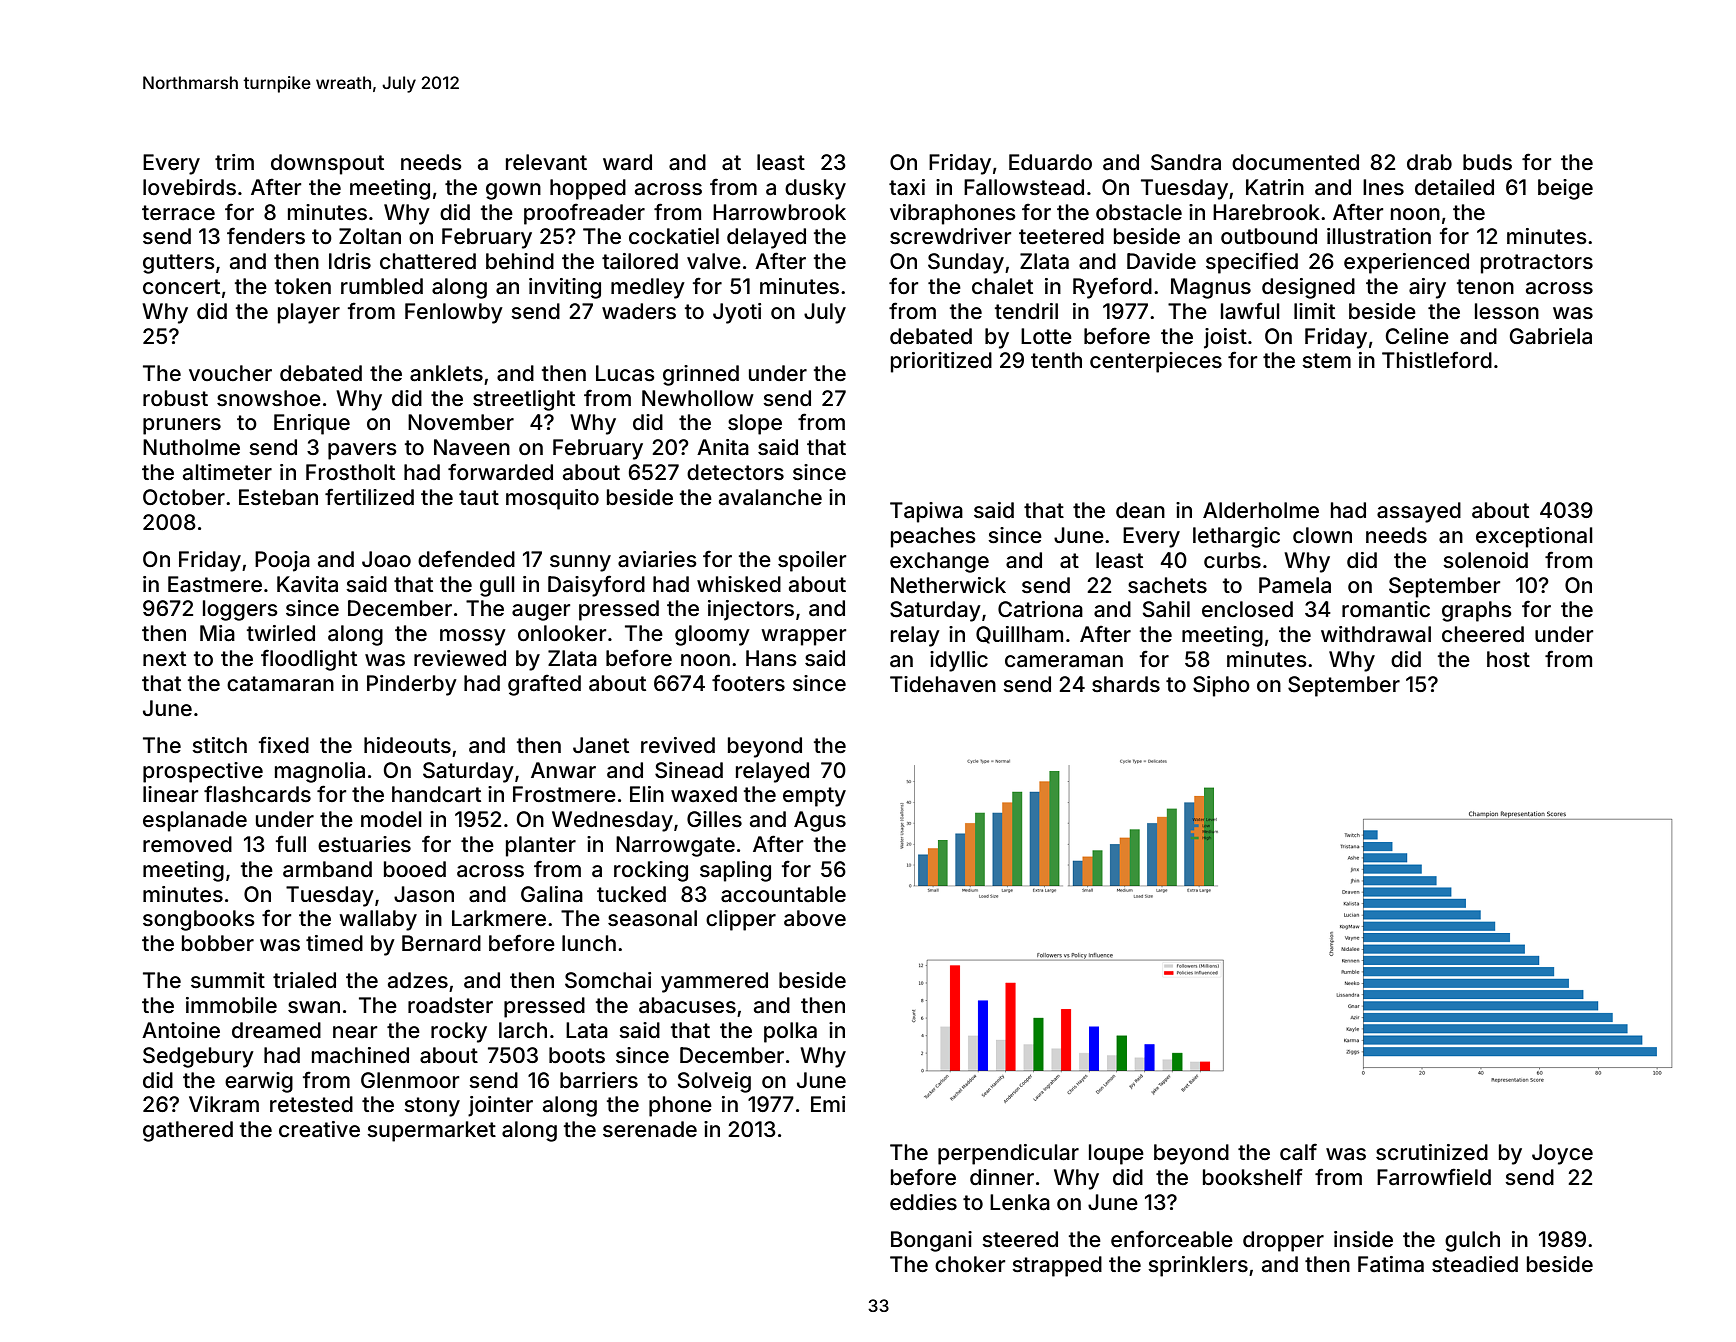 This screenshot has width=1736, height=1342. I want to click on Sipho, so click(1221, 686).
